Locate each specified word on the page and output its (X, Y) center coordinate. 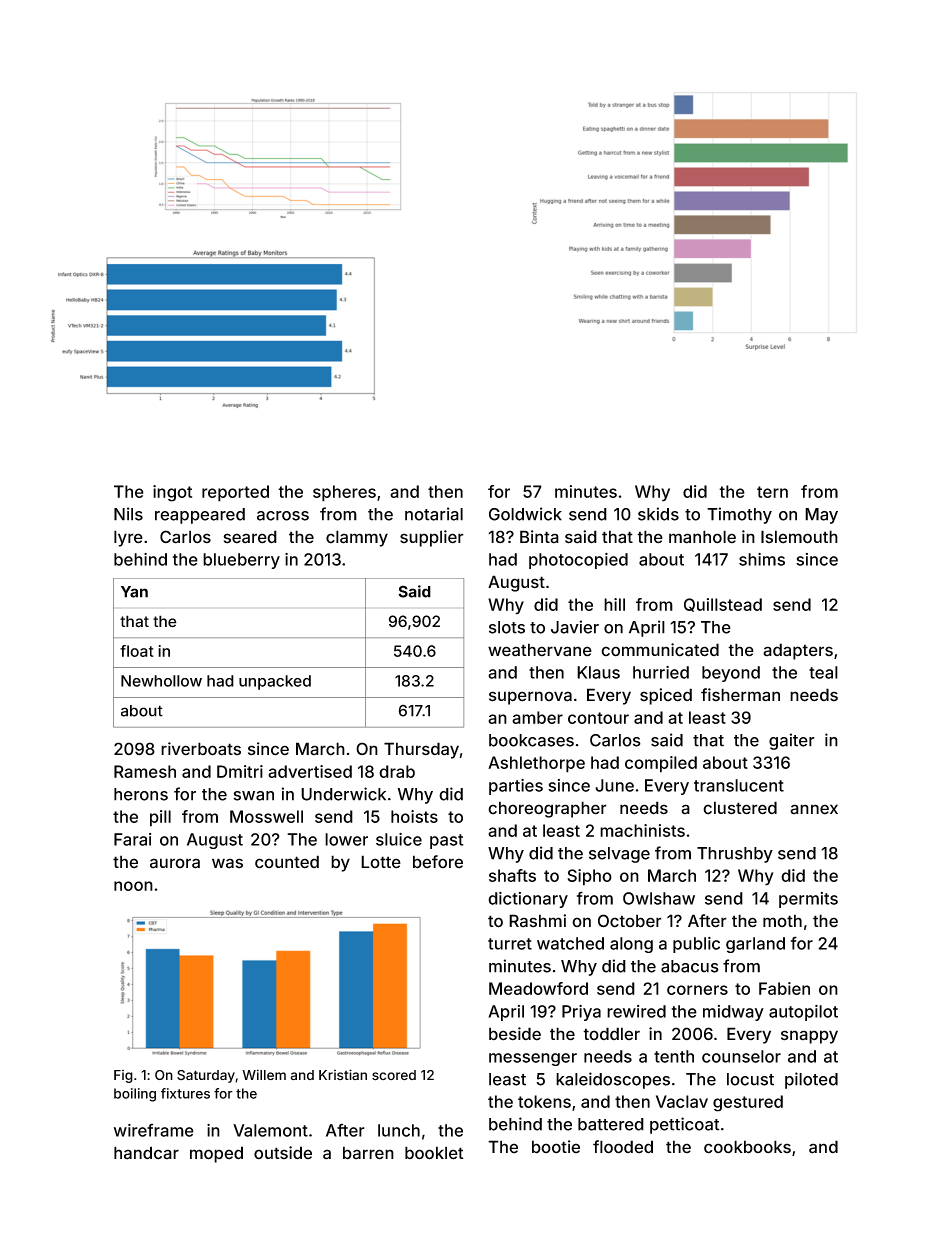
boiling (135, 1095)
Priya (581, 1013)
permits (808, 900)
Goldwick (525, 514)
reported (235, 493)
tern (772, 492)
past (446, 841)
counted (287, 862)
